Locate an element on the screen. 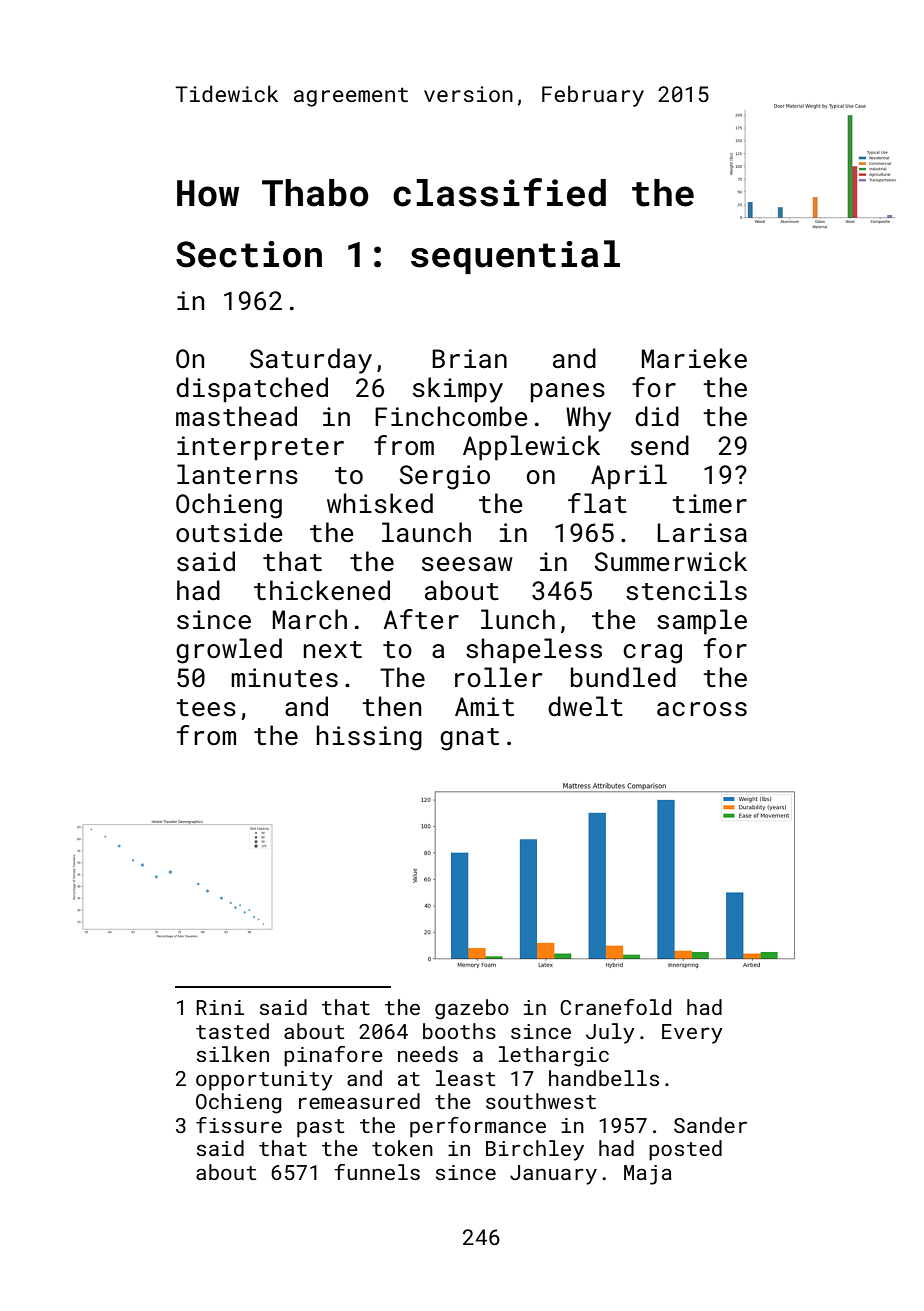 Image resolution: width=924 pixels, height=1311 pixels. hissing is located at coordinates (369, 738).
